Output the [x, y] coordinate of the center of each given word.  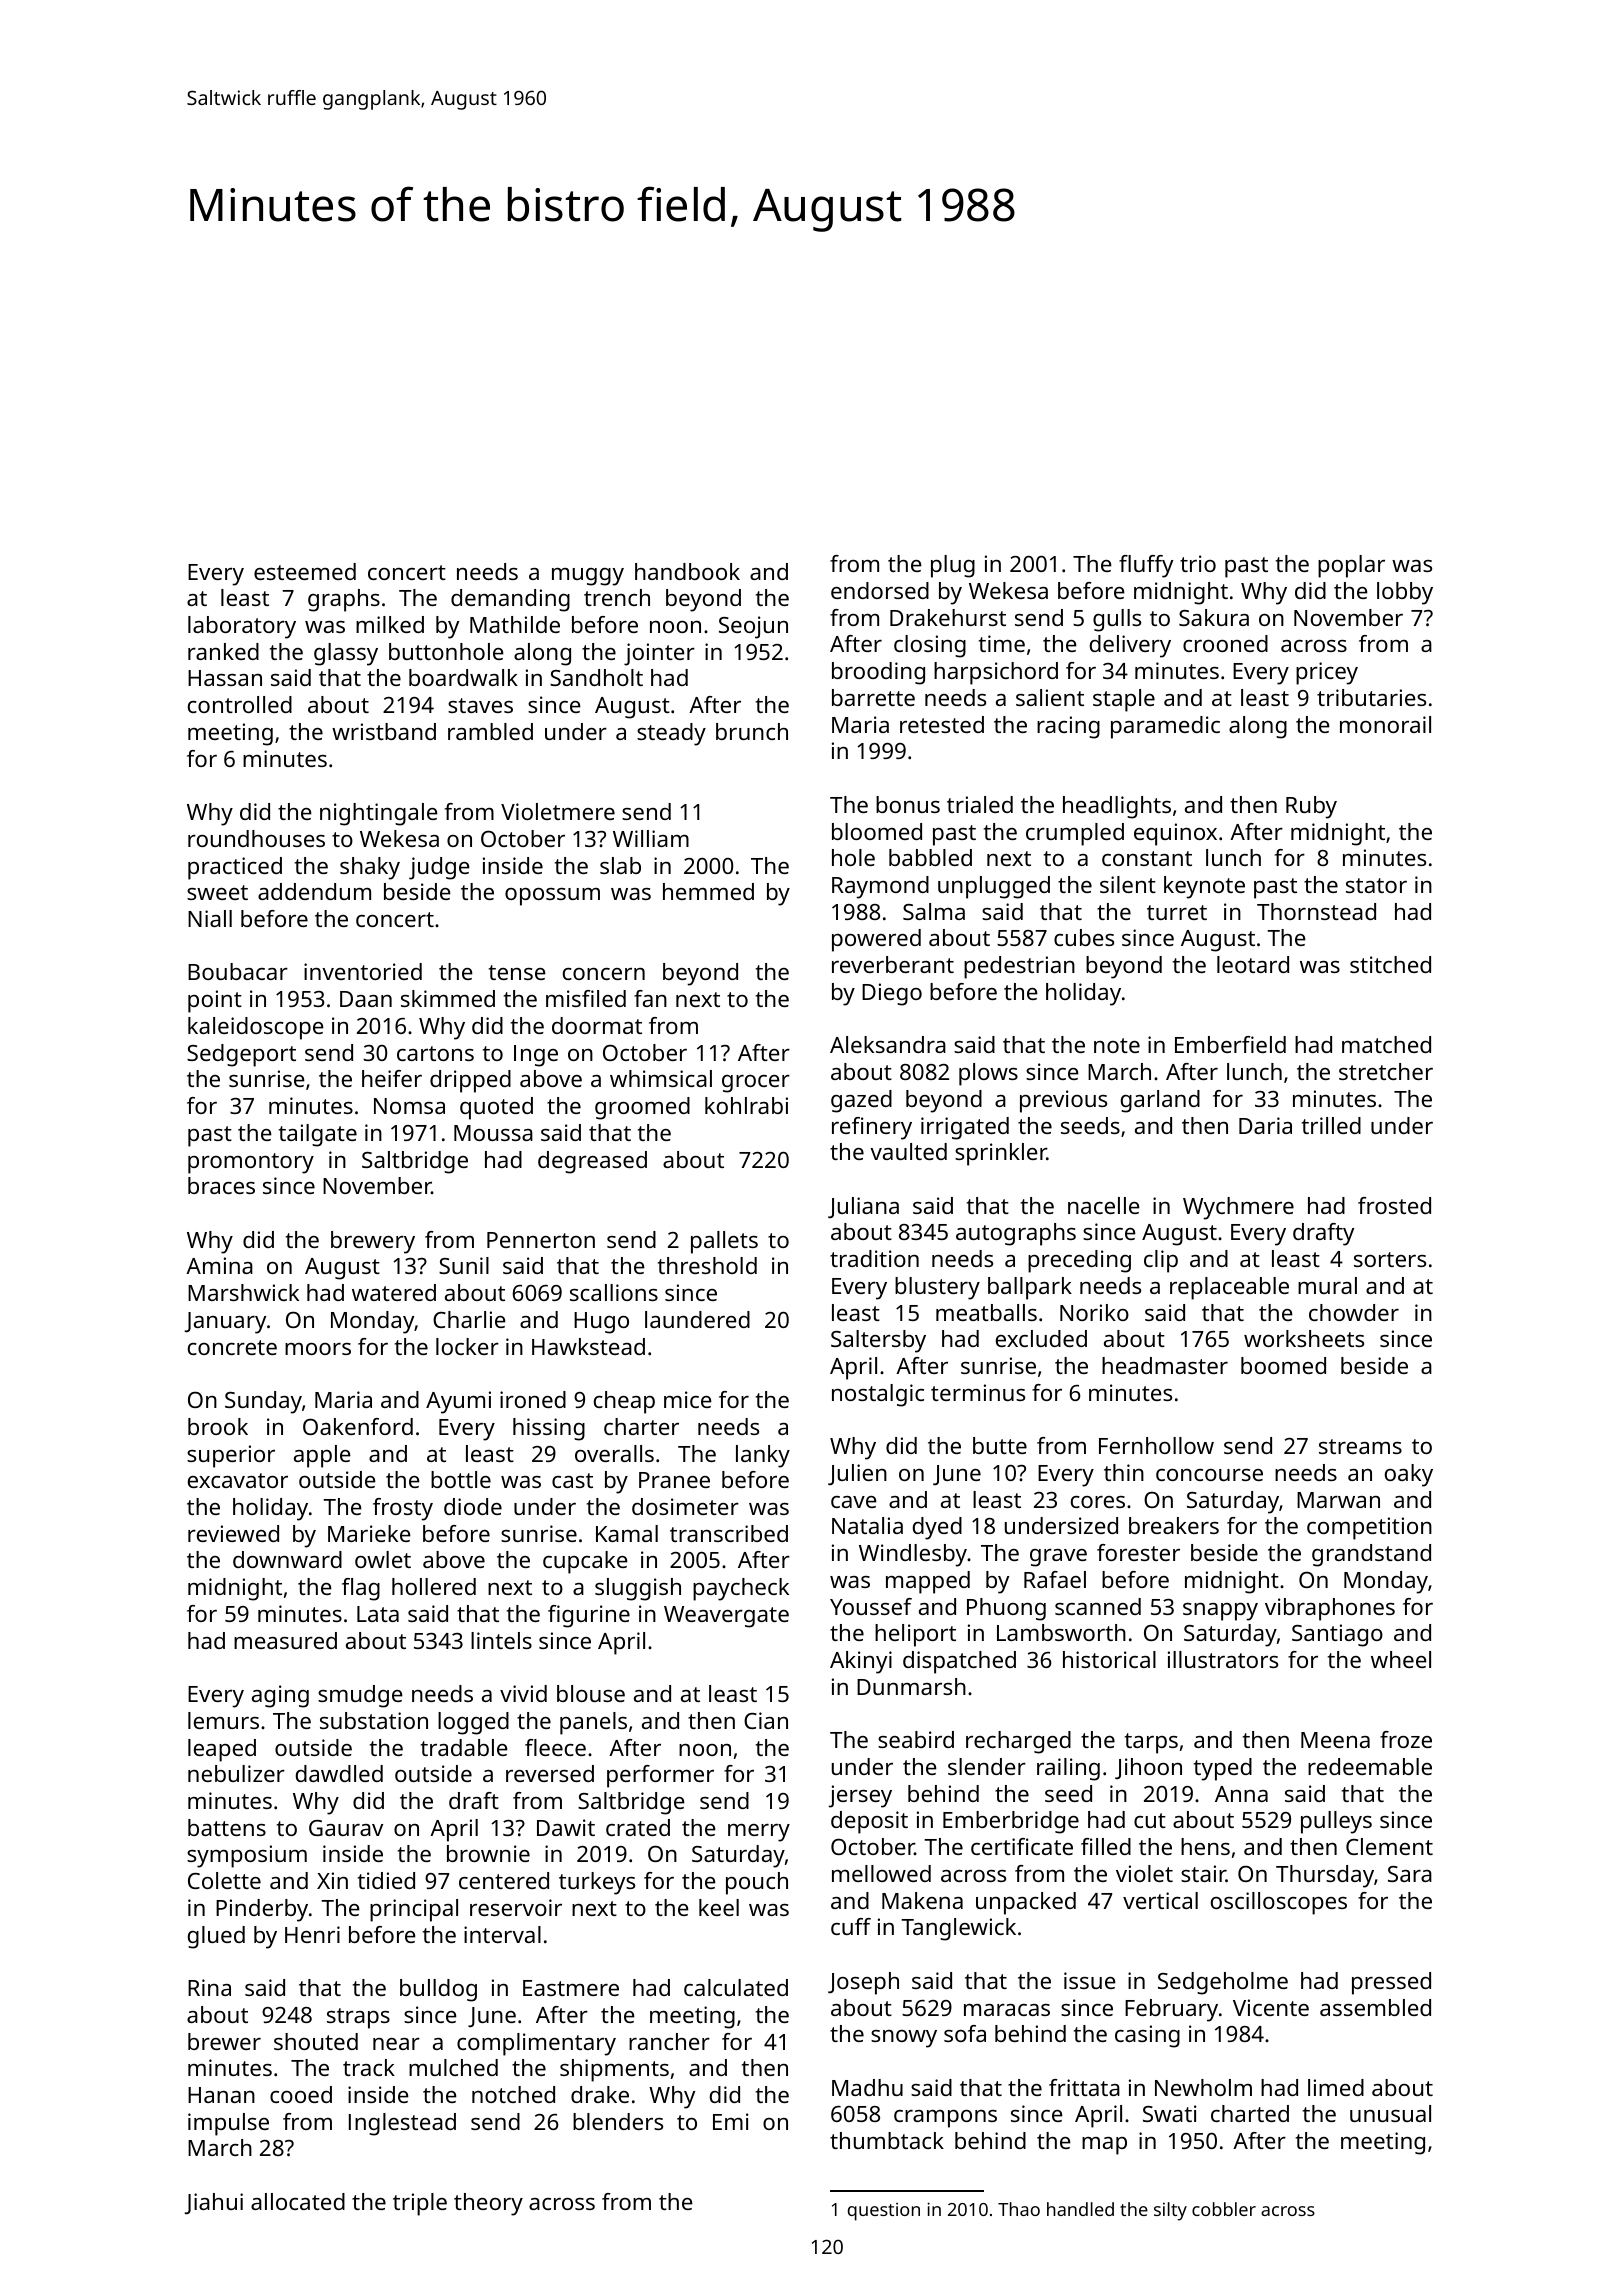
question [884, 2212]
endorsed [880, 590]
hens [1205, 1846]
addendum [314, 891]
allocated [298, 2201]
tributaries [1371, 697]
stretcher [1386, 1071]
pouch [757, 1883]
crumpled [1075, 834]
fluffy [1146, 566]
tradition [874, 1258]
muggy [588, 577]
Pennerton [541, 1240]
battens [227, 1827]
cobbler [1224, 2209]
